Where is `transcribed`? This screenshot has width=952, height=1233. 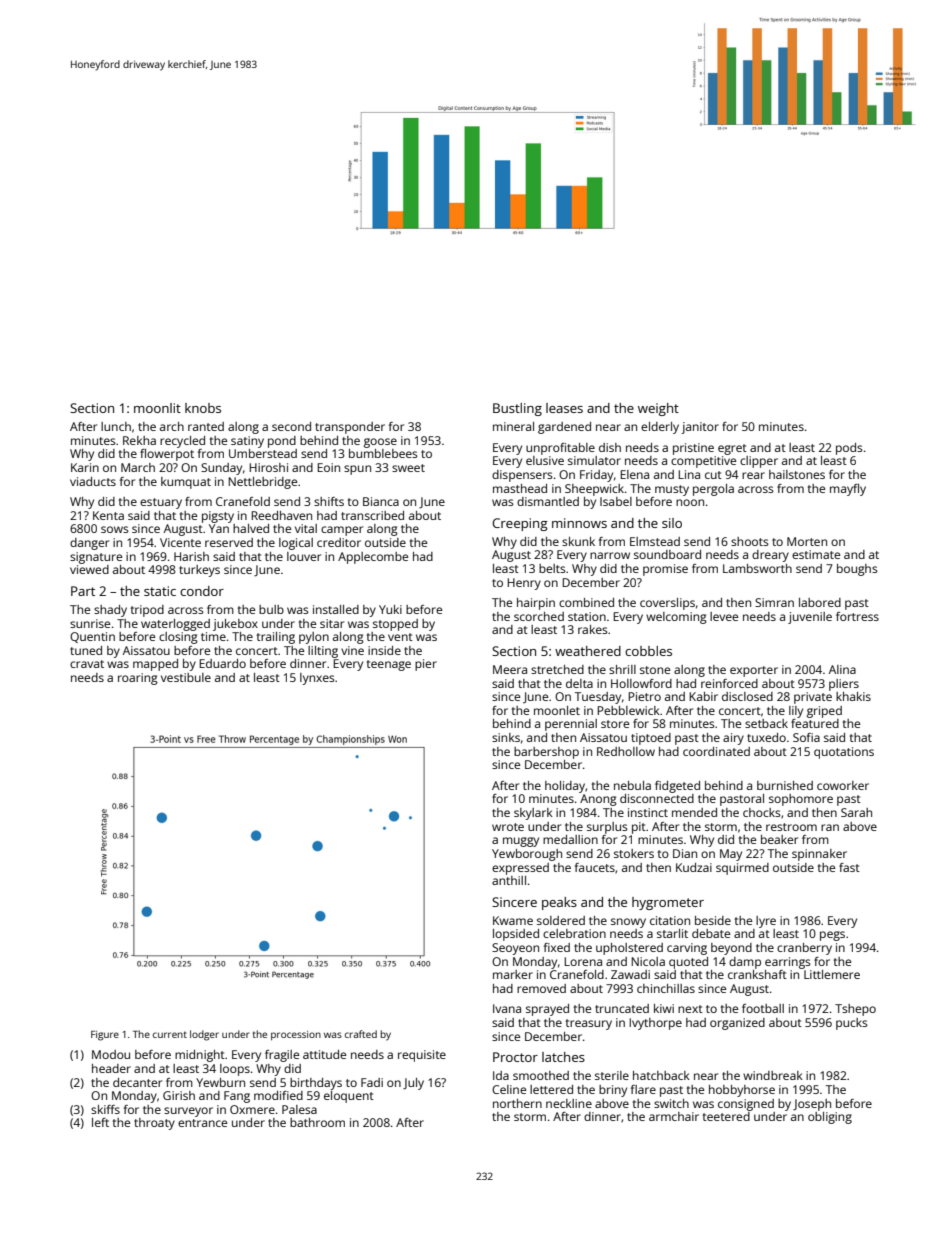 transcribed is located at coordinates (372, 515).
